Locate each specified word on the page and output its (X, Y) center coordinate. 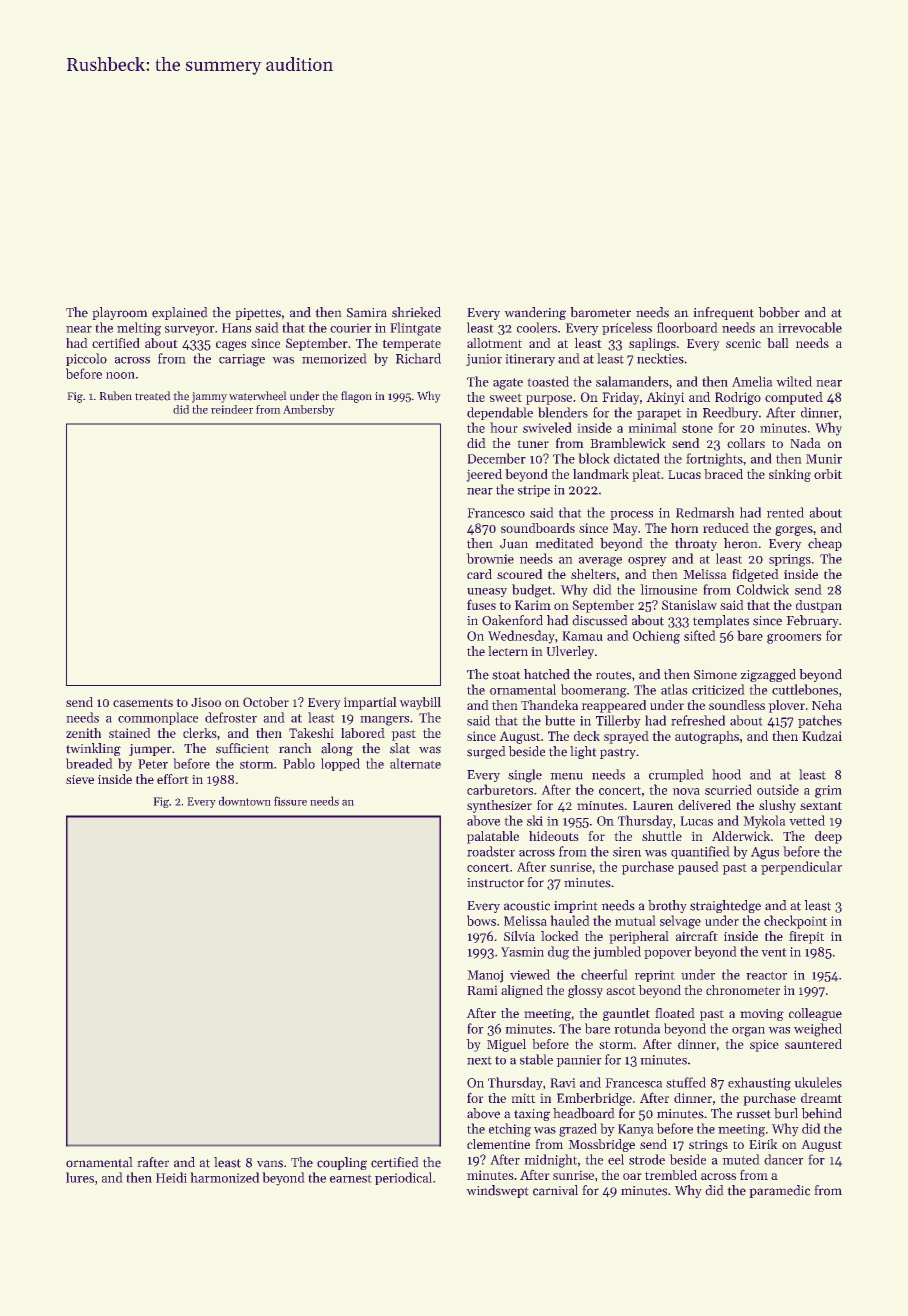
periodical (403, 1178)
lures (80, 1177)
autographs (707, 737)
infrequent (723, 313)
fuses (481, 604)
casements (143, 702)
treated (153, 396)
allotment (494, 343)
